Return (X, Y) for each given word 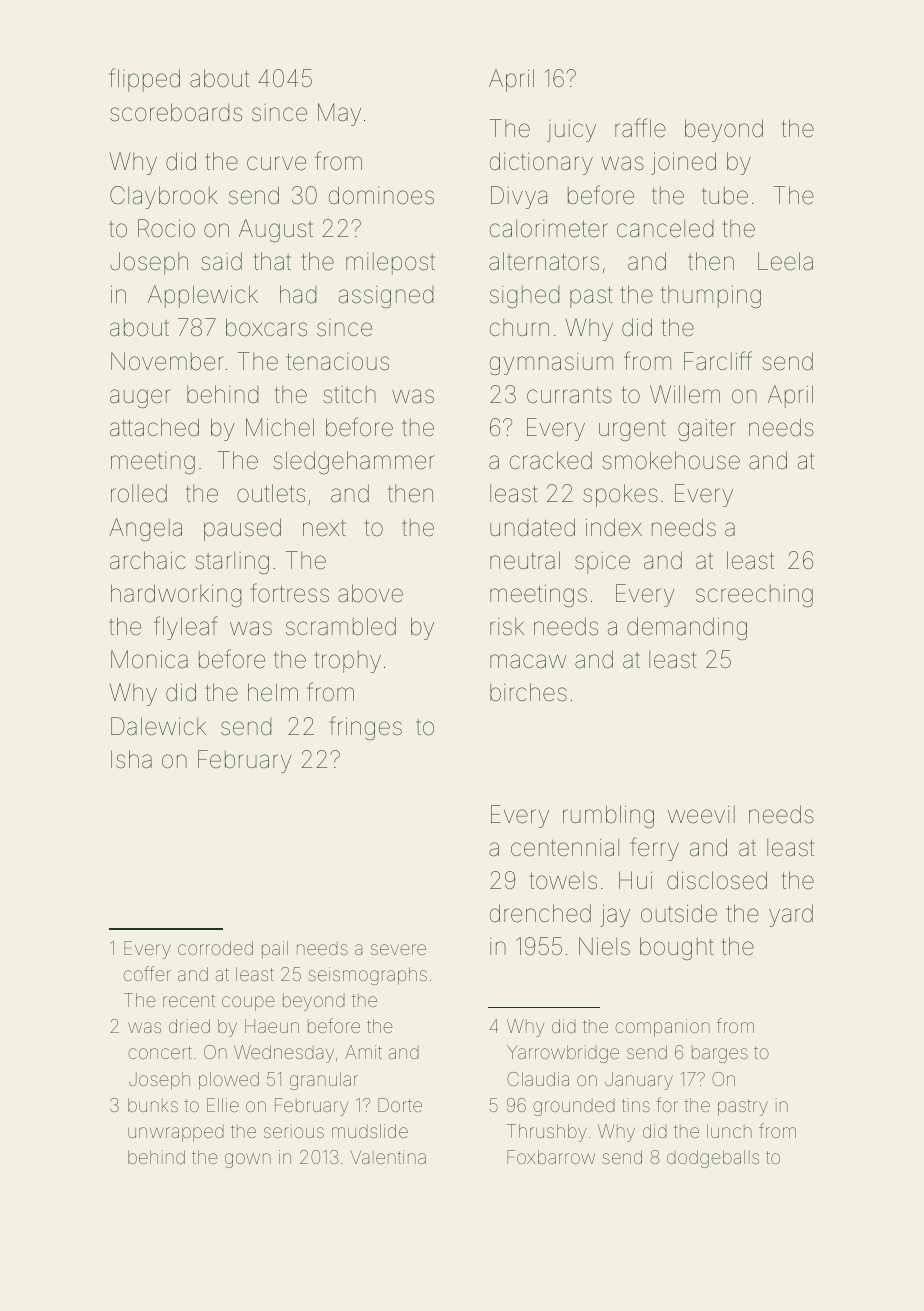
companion (662, 1028)
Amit (363, 1052)
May (339, 114)
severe (398, 949)
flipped (144, 80)
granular (324, 1081)
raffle (640, 128)
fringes (365, 728)
